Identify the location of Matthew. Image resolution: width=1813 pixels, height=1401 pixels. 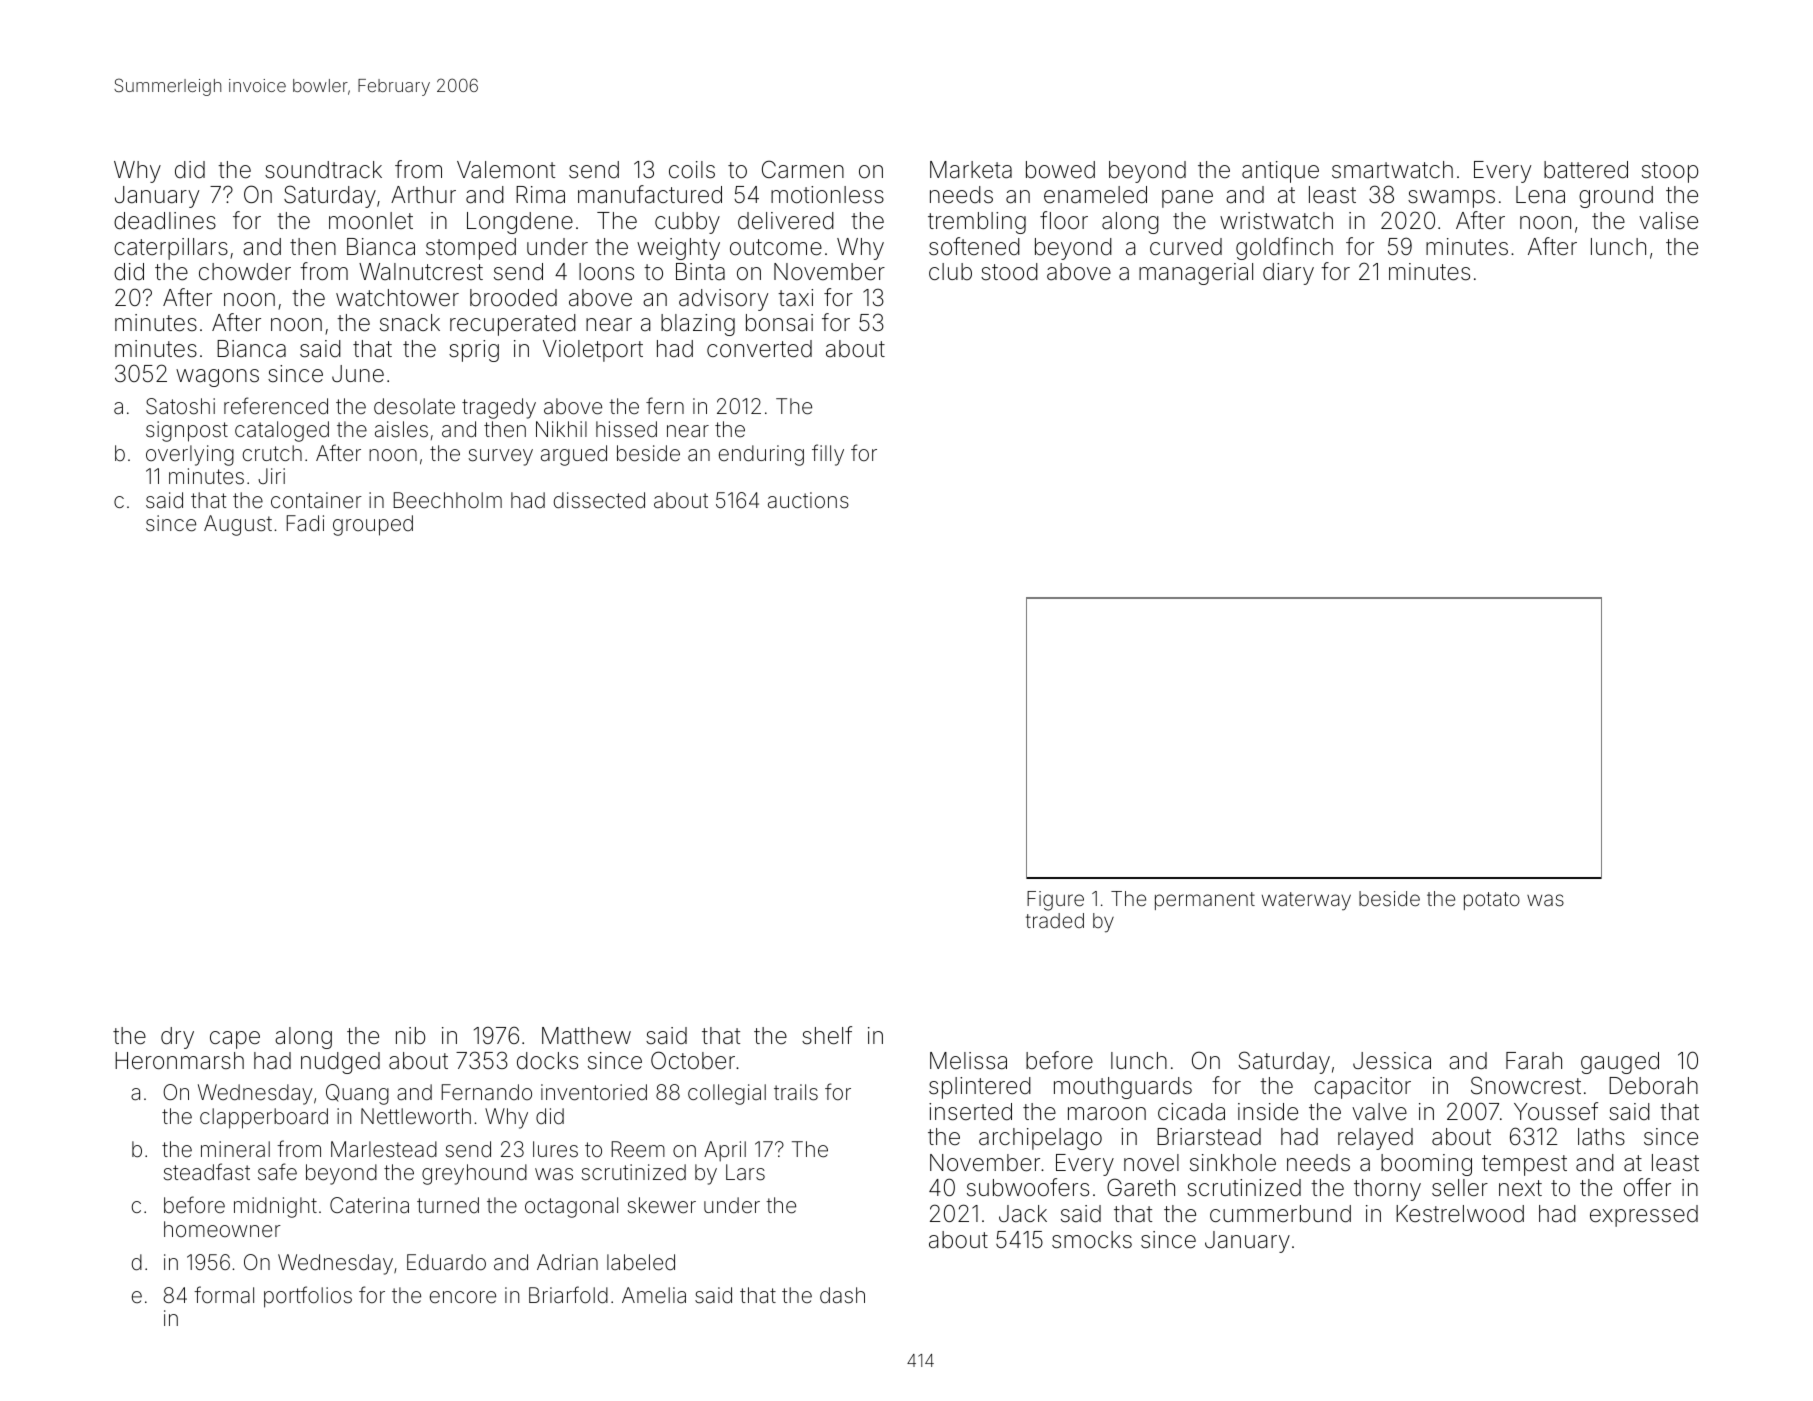
(586, 1035).
